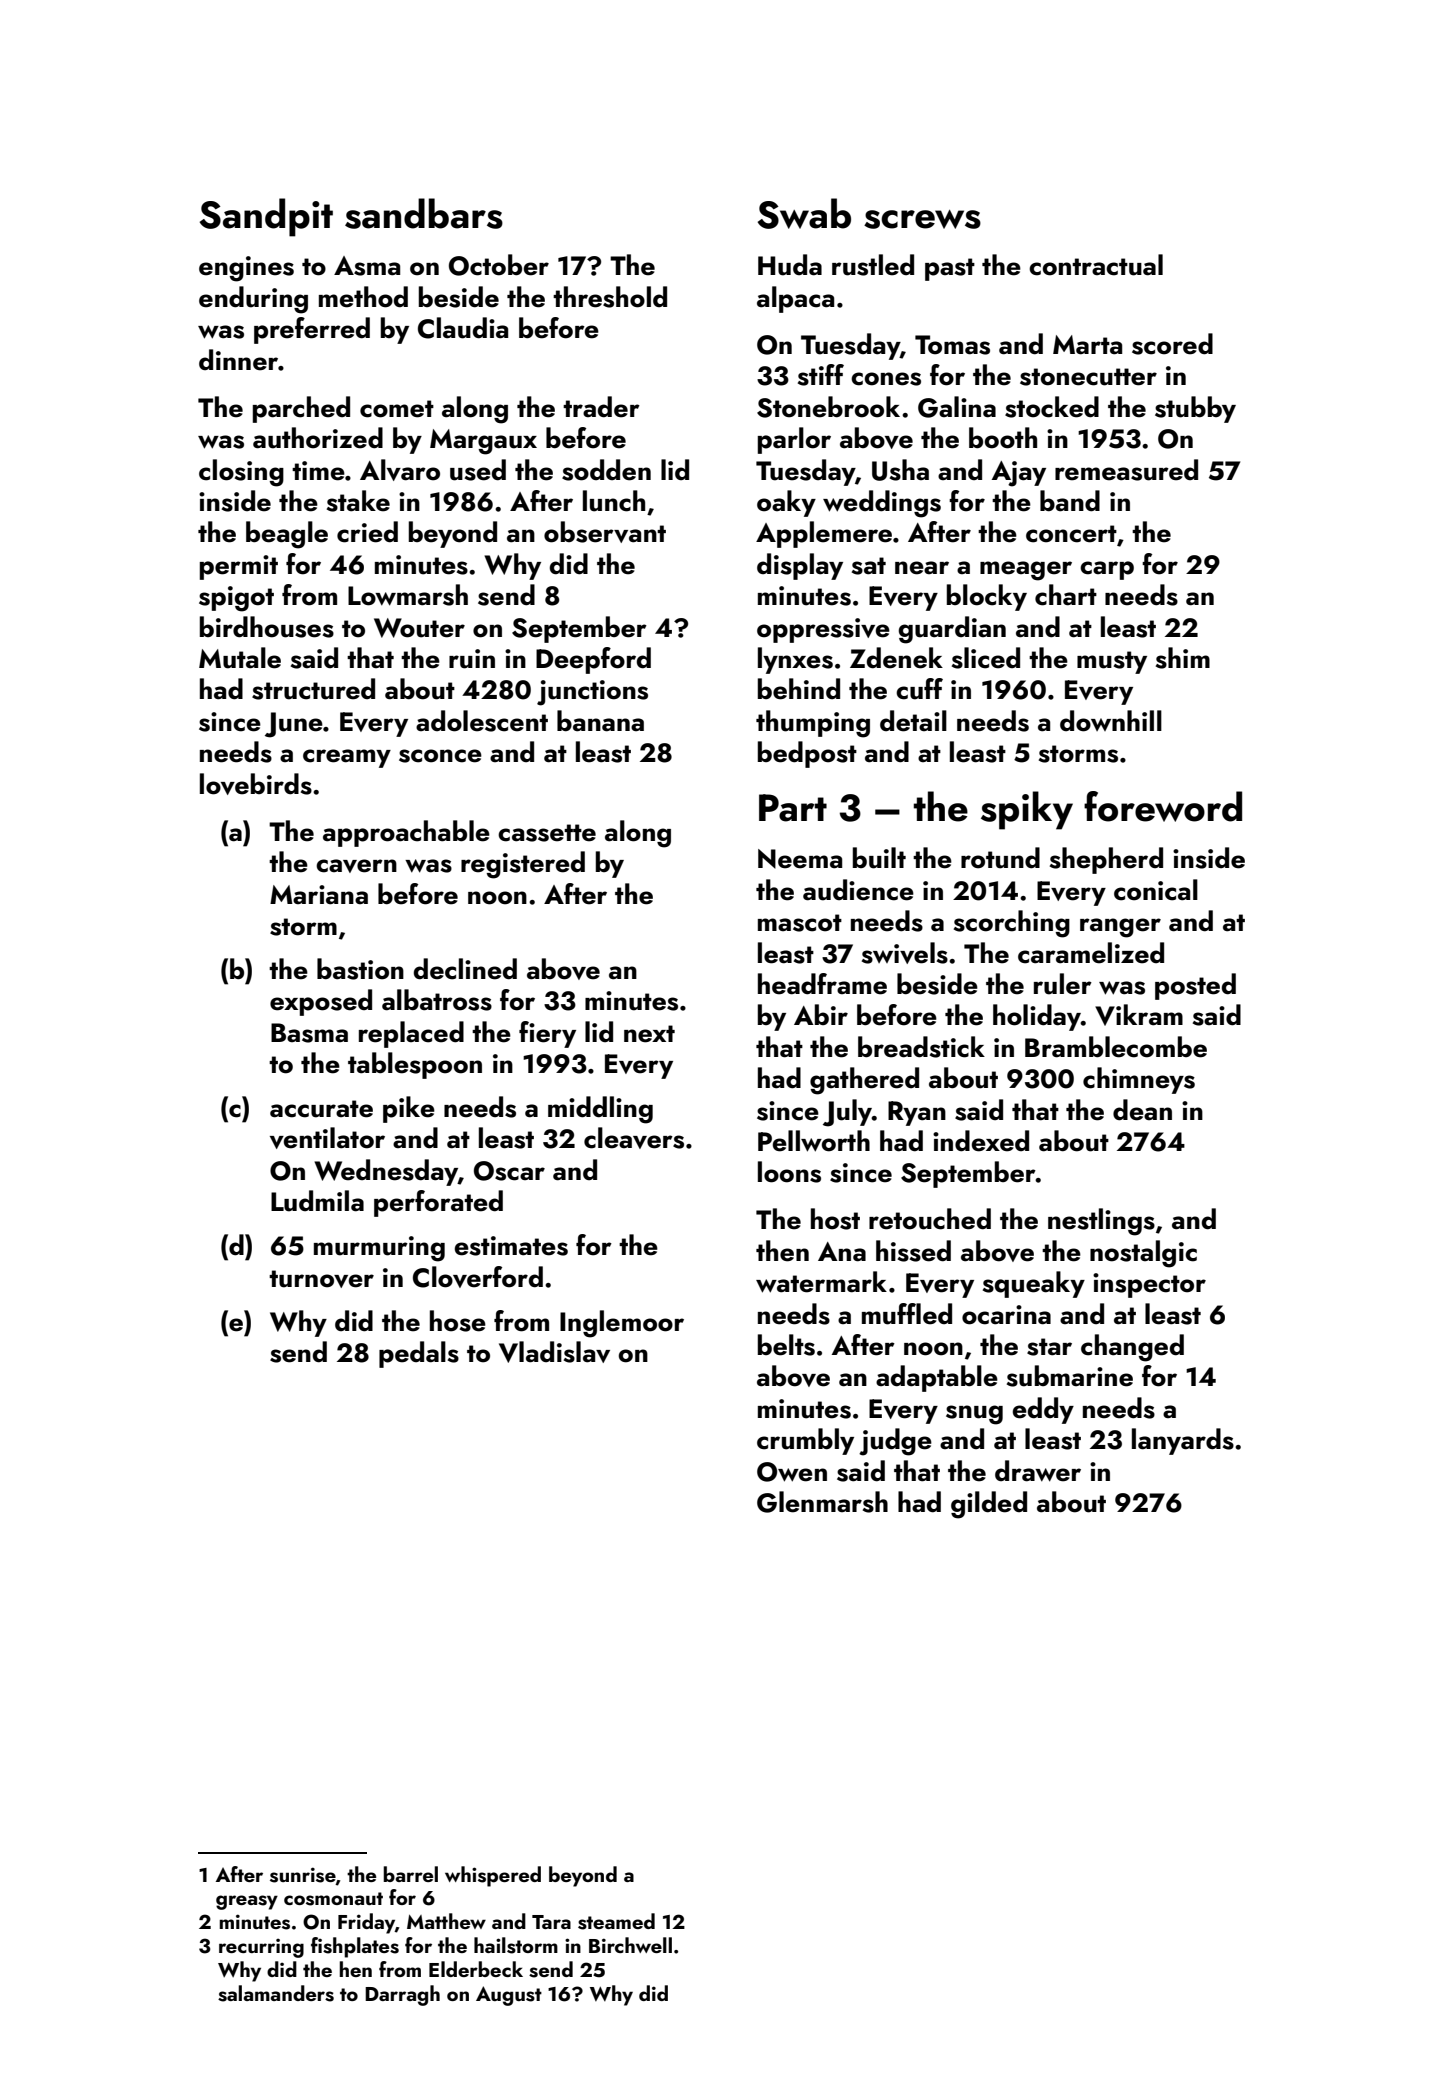 This page has height=2100, width=1450. What do you see at coordinates (472, 659) in the page?
I see `ruin` at bounding box center [472, 659].
